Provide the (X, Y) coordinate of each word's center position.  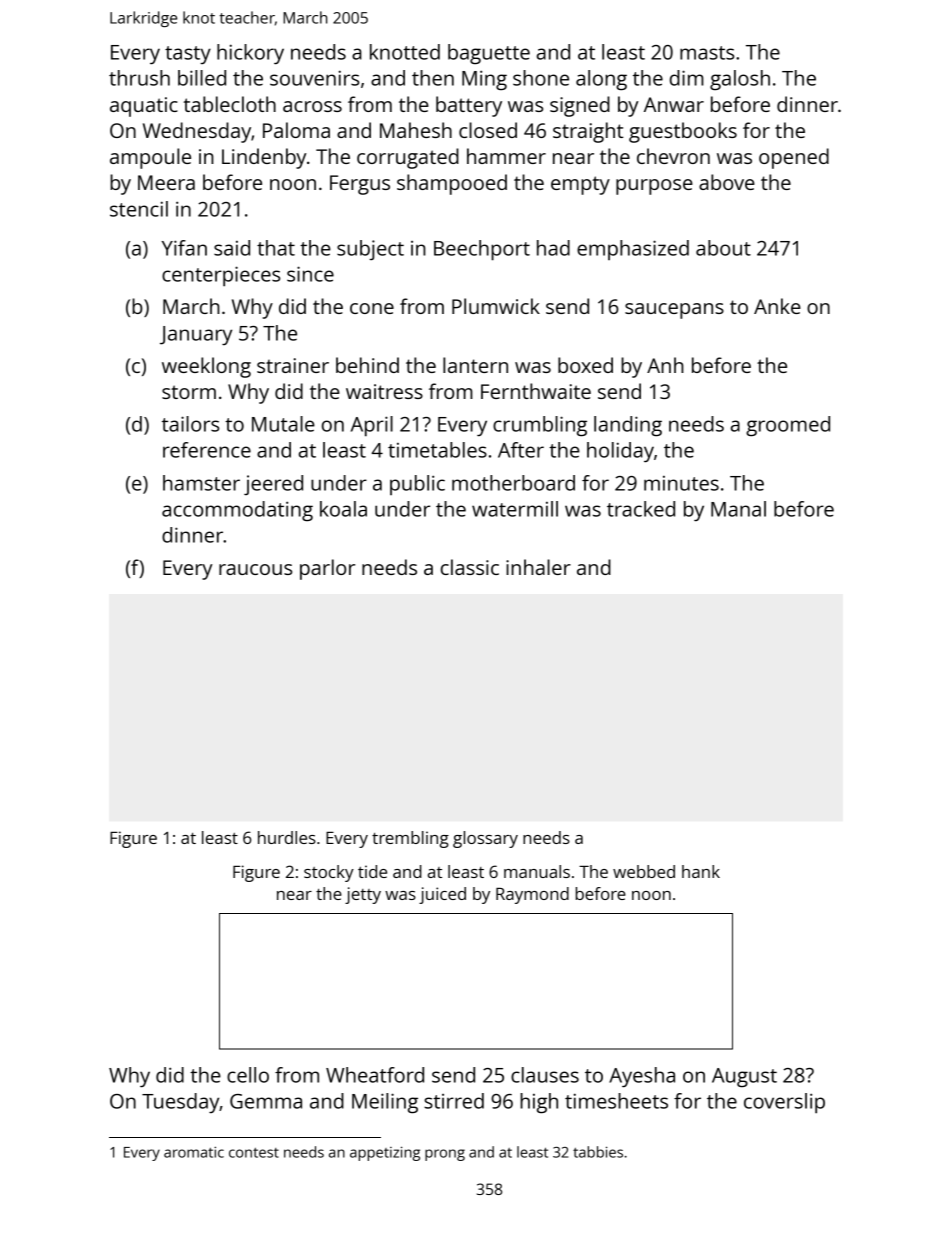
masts (707, 53)
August (744, 1077)
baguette (489, 54)
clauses (545, 1075)
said (232, 248)
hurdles (287, 837)
